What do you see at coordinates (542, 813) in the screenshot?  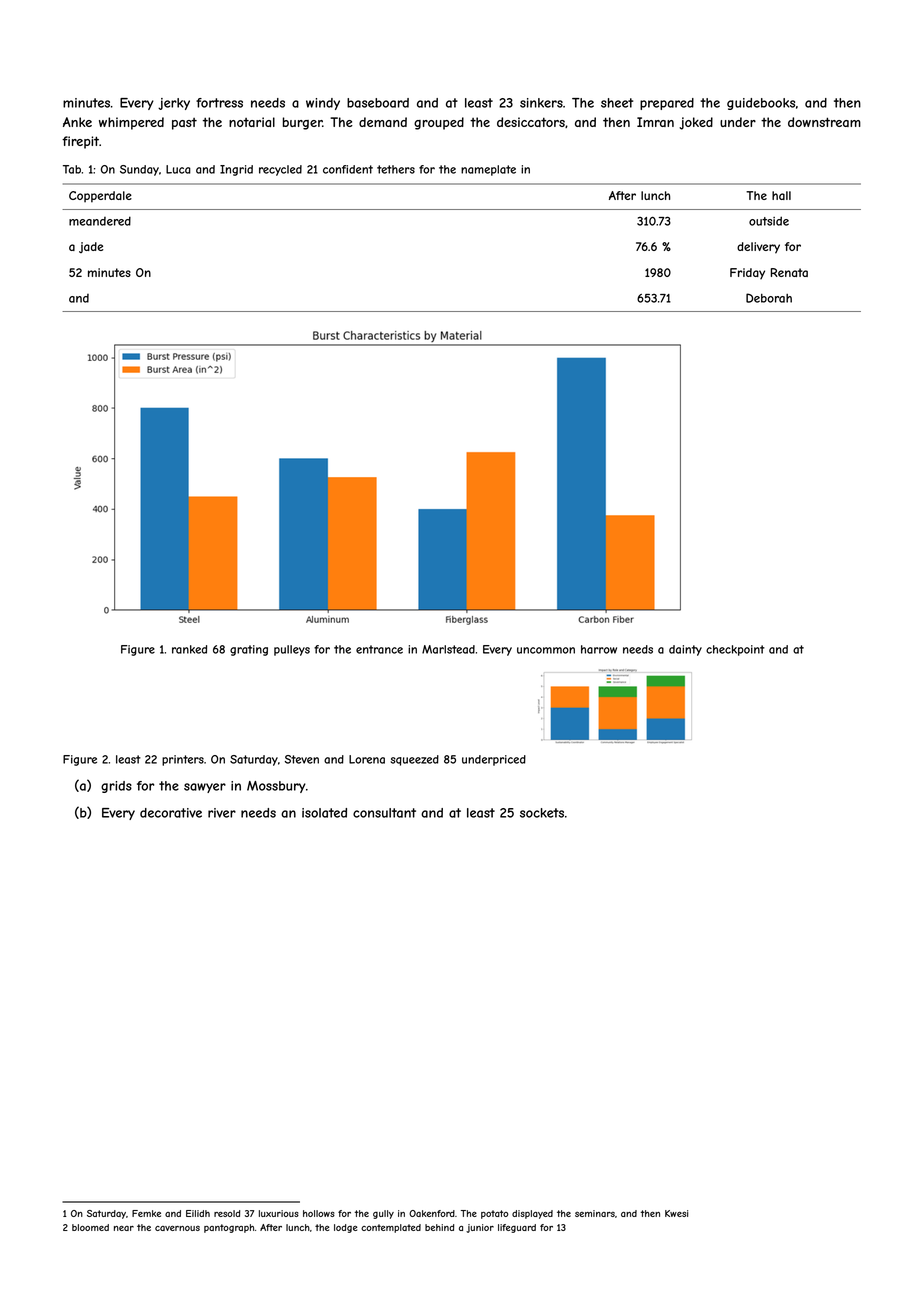 I see `sockets` at bounding box center [542, 813].
